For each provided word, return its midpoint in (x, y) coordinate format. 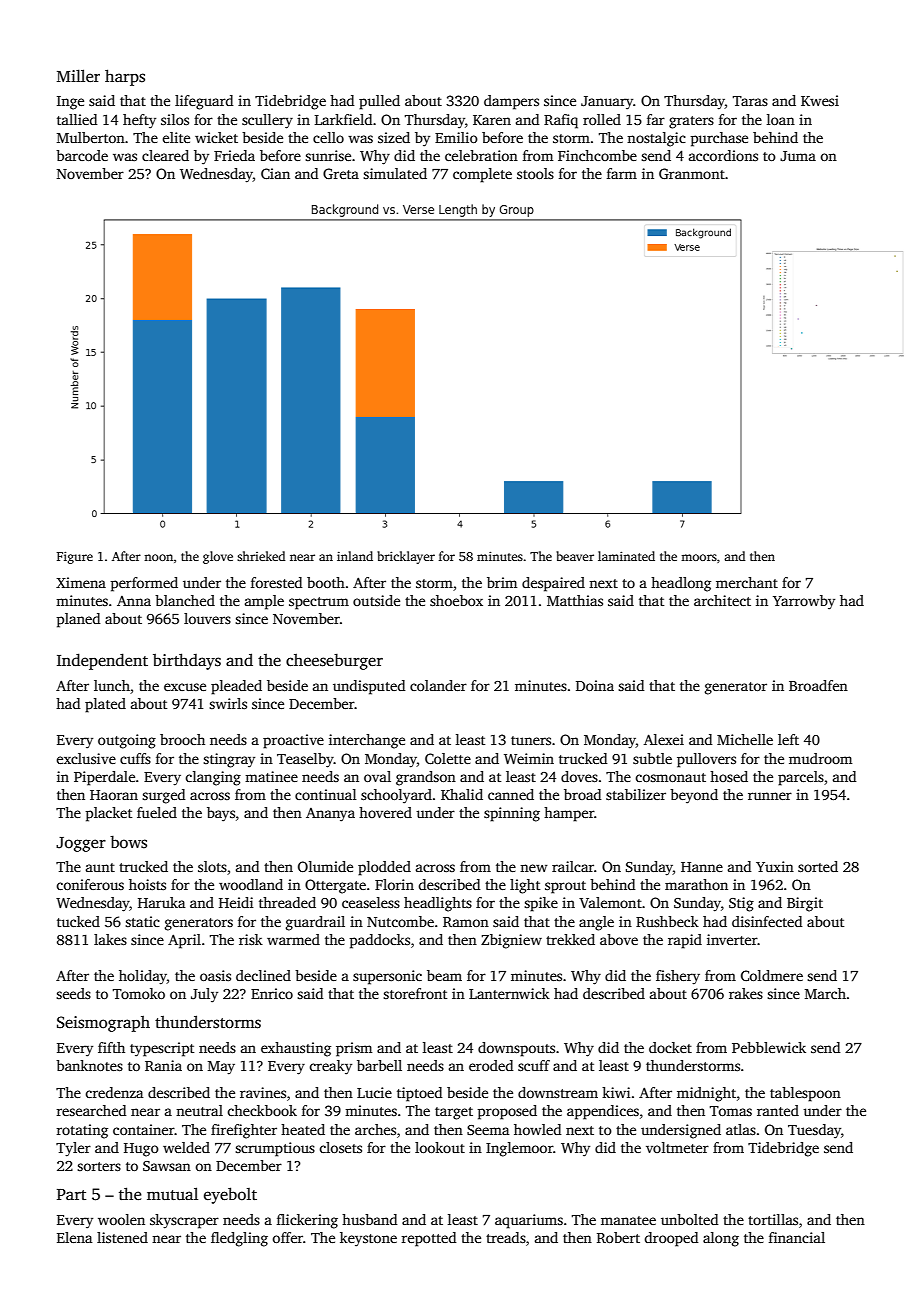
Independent (102, 661)
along (721, 1239)
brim (502, 582)
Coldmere (772, 975)
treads (506, 1237)
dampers (511, 102)
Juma (798, 156)
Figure (75, 557)
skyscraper (184, 1221)
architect (722, 600)
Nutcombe (400, 921)
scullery (267, 121)
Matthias (575, 600)
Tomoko (139, 993)
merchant (747, 582)
